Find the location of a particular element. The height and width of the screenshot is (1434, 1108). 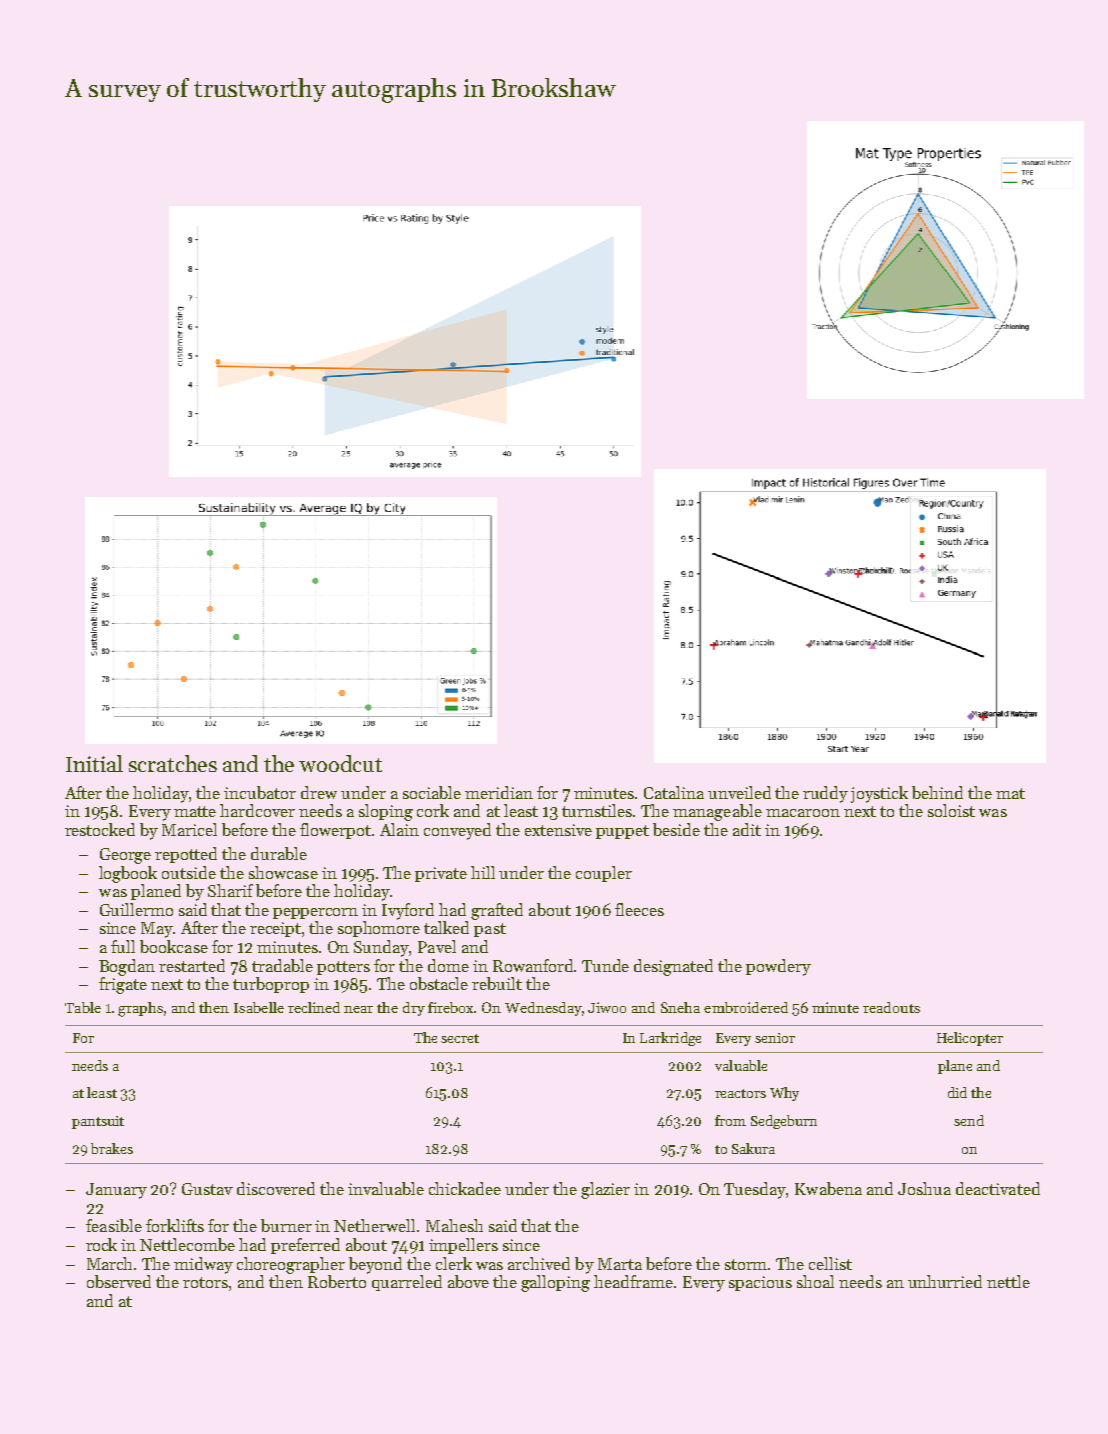

chickadee is located at coordinates (465, 1188).
